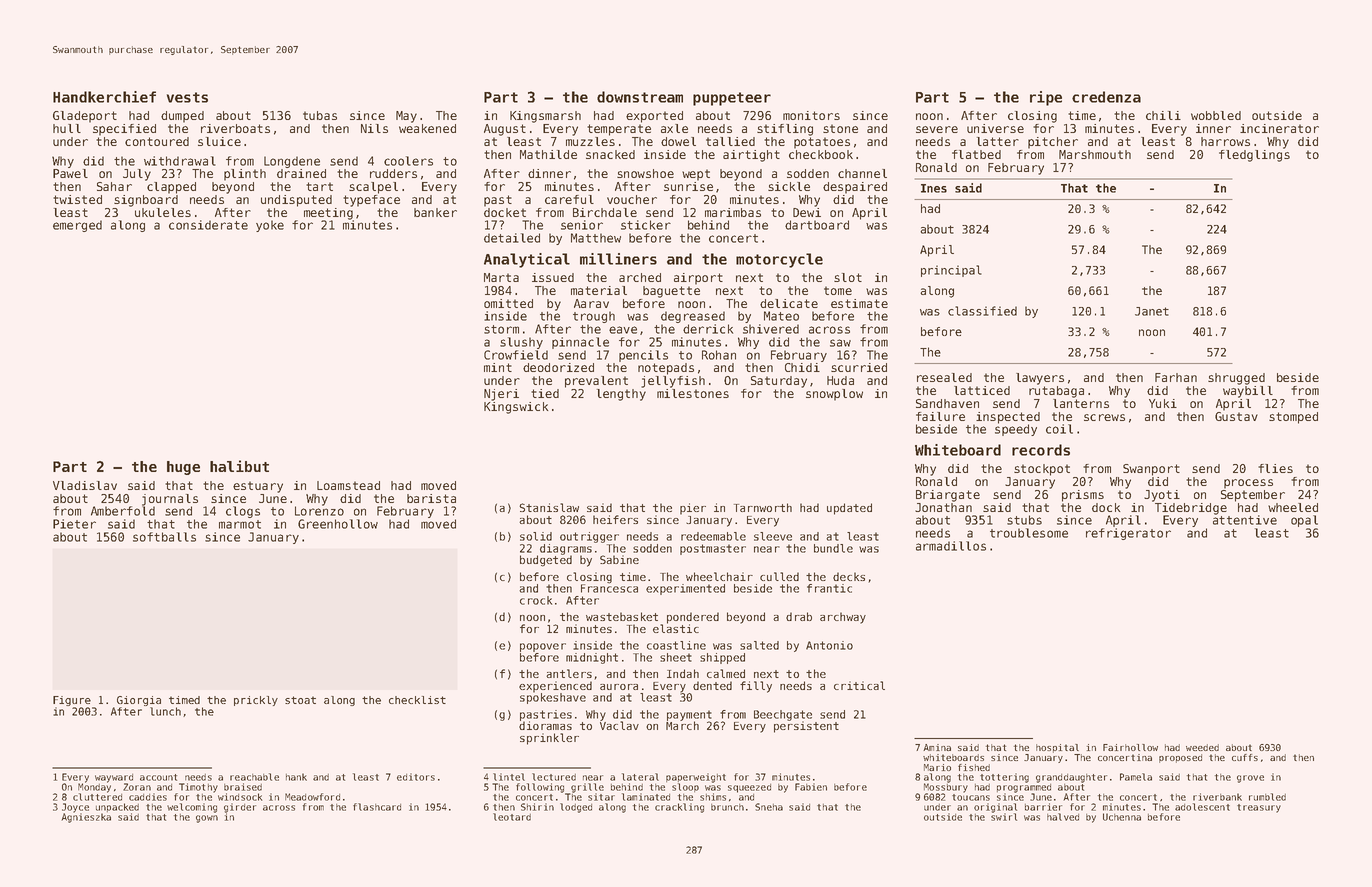  Describe the element at coordinates (501, 395) in the screenshot. I see `Njeri` at that location.
